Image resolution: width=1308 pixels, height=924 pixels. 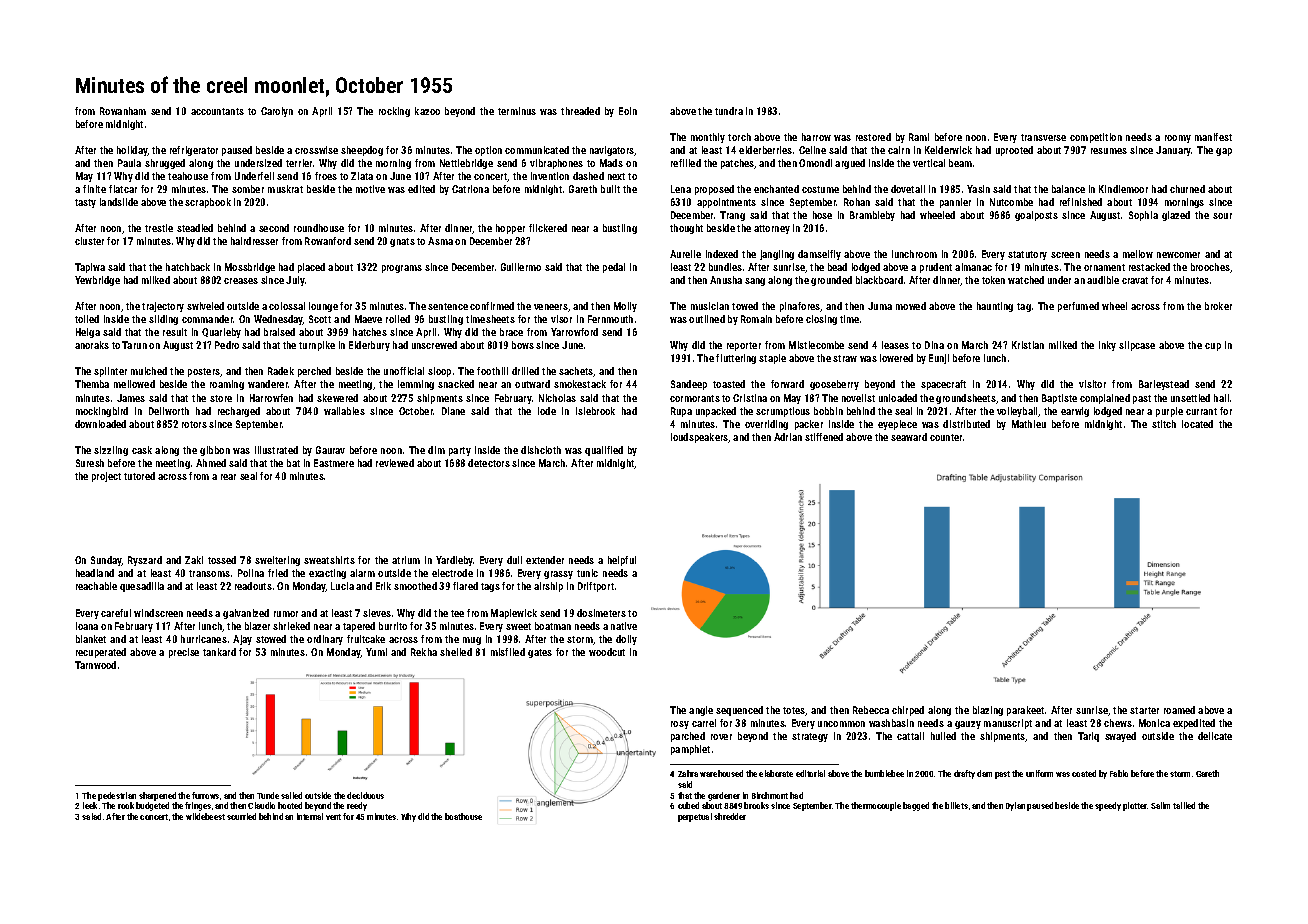 I want to click on sang, so click(x=755, y=282).
